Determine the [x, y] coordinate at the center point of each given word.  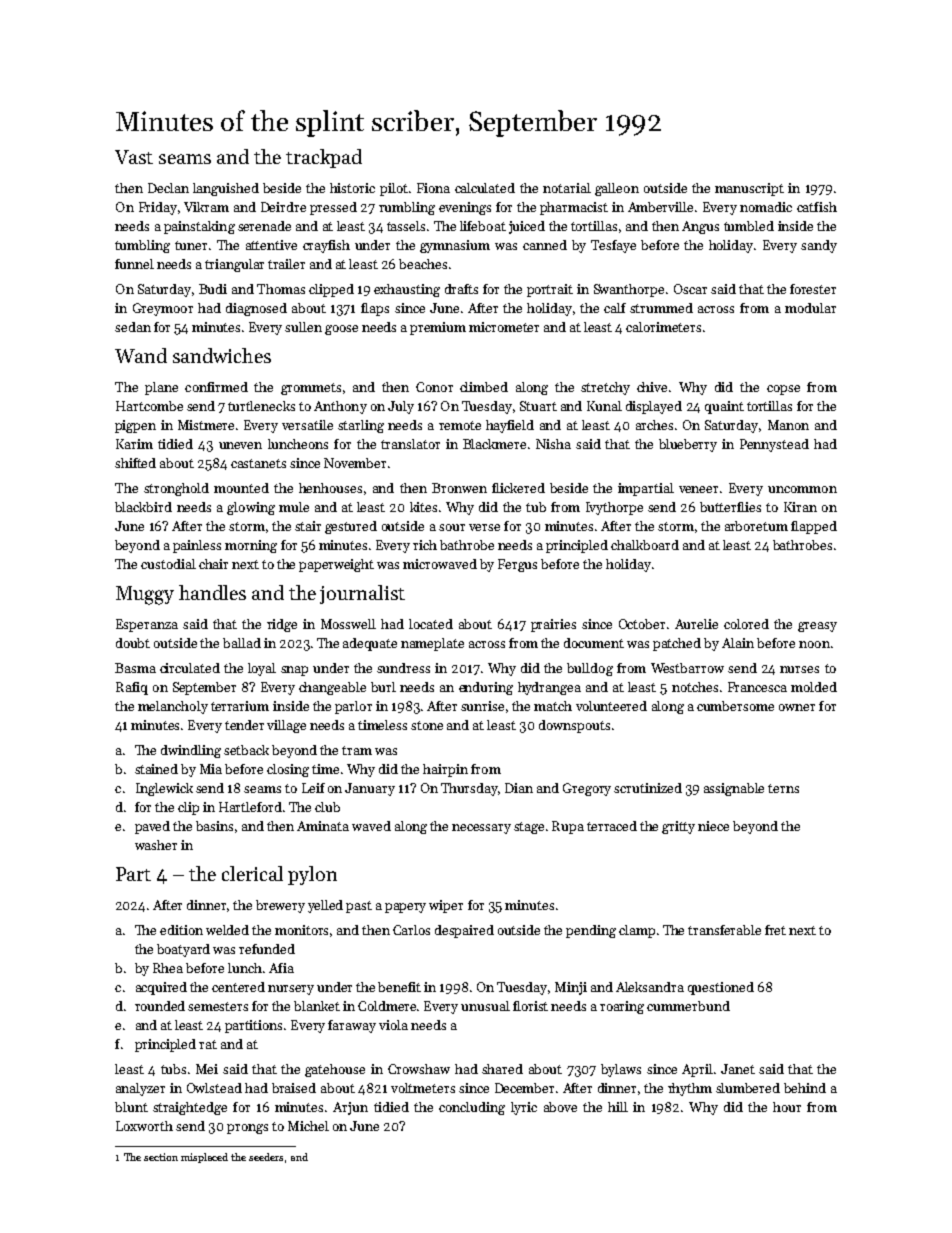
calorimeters [663, 327]
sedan [133, 327]
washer [156, 845]
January [370, 789]
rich [425, 545]
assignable [734, 789]
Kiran [800, 507]
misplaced [204, 1158]
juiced [527, 227]
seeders [266, 1157]
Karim [134, 444]
